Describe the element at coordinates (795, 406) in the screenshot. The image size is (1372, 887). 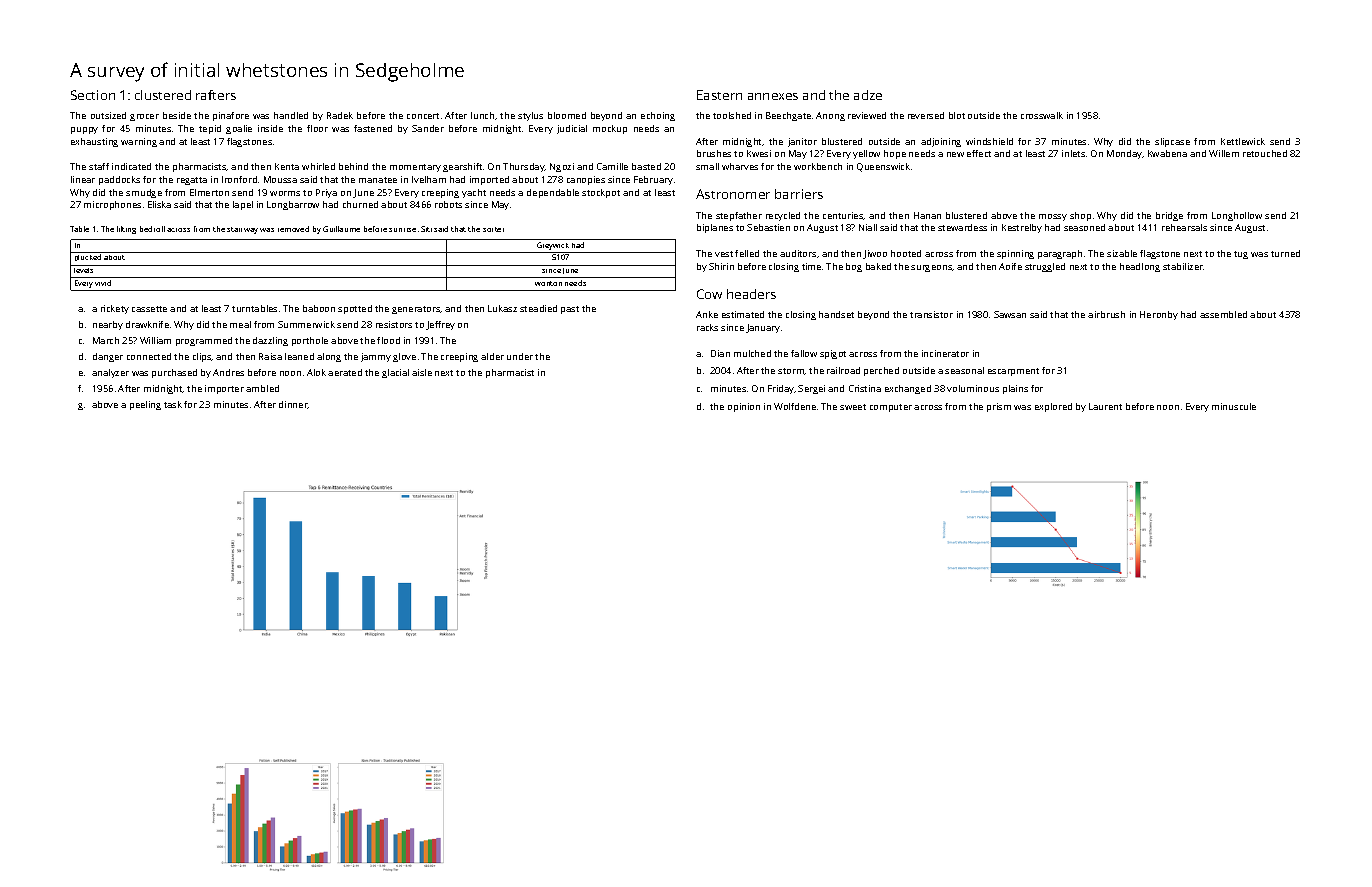
I see `Wolfdene` at that location.
